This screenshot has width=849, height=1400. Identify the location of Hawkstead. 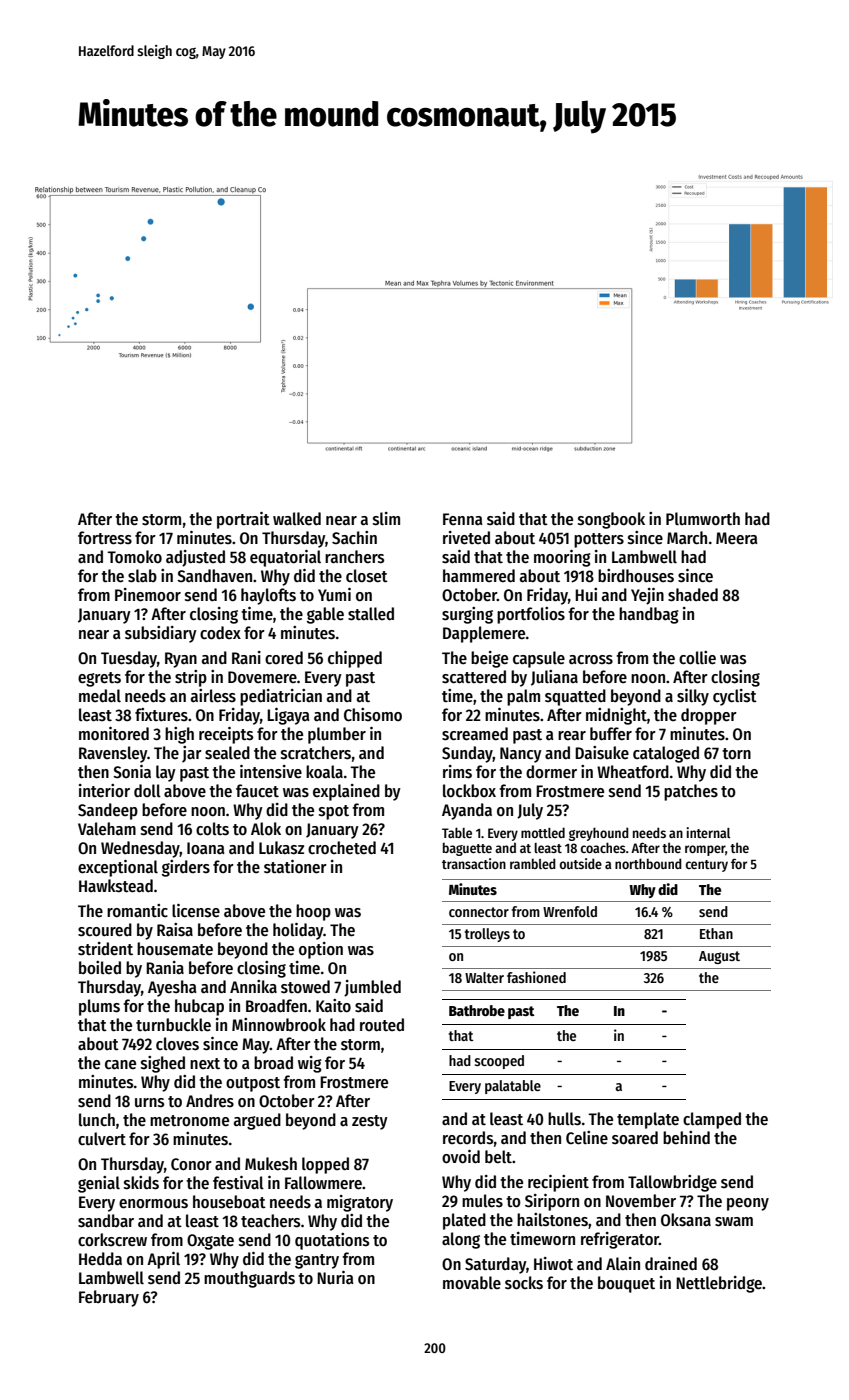
(116, 886).
